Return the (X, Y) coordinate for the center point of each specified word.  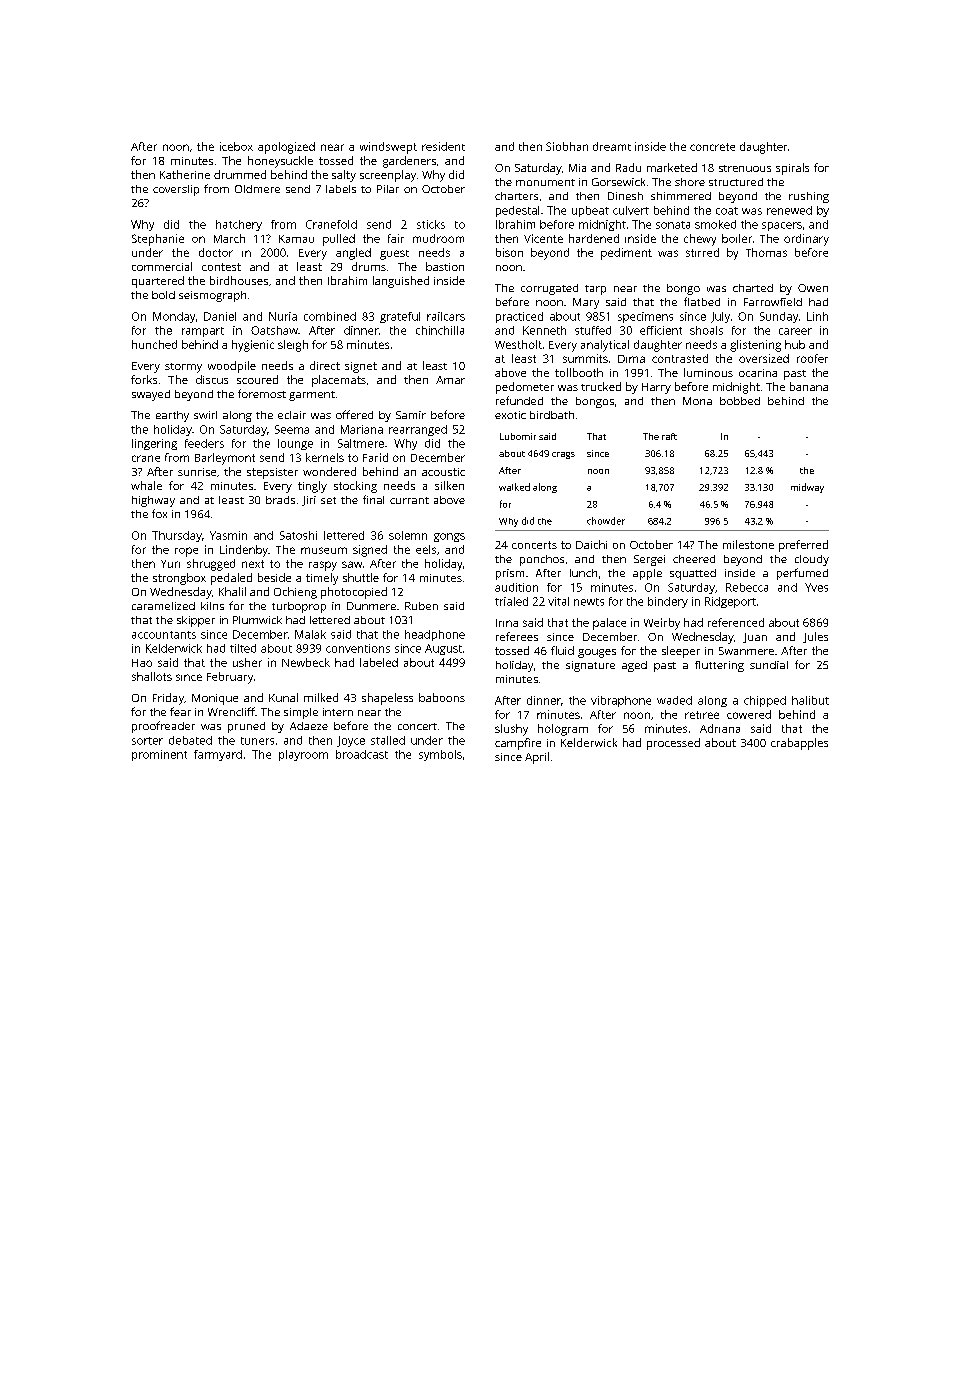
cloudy (812, 560)
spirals (792, 169)
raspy (323, 566)
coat (727, 211)
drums (369, 266)
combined (330, 316)
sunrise (197, 472)
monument (545, 182)
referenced (736, 622)
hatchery (239, 225)
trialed (511, 601)
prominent (159, 755)
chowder (606, 521)
